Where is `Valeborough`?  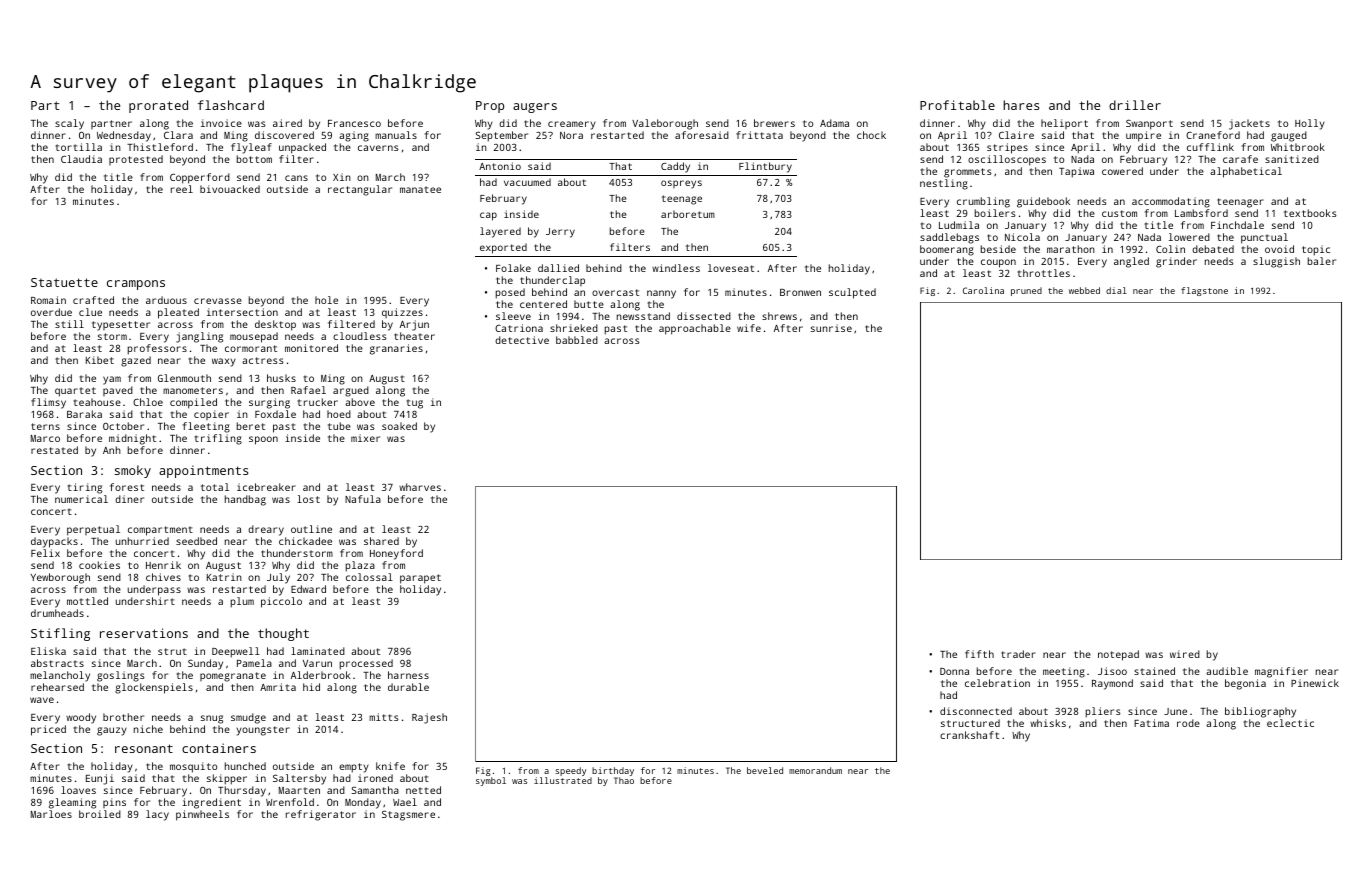
Valeborough is located at coordinates (665, 124).
